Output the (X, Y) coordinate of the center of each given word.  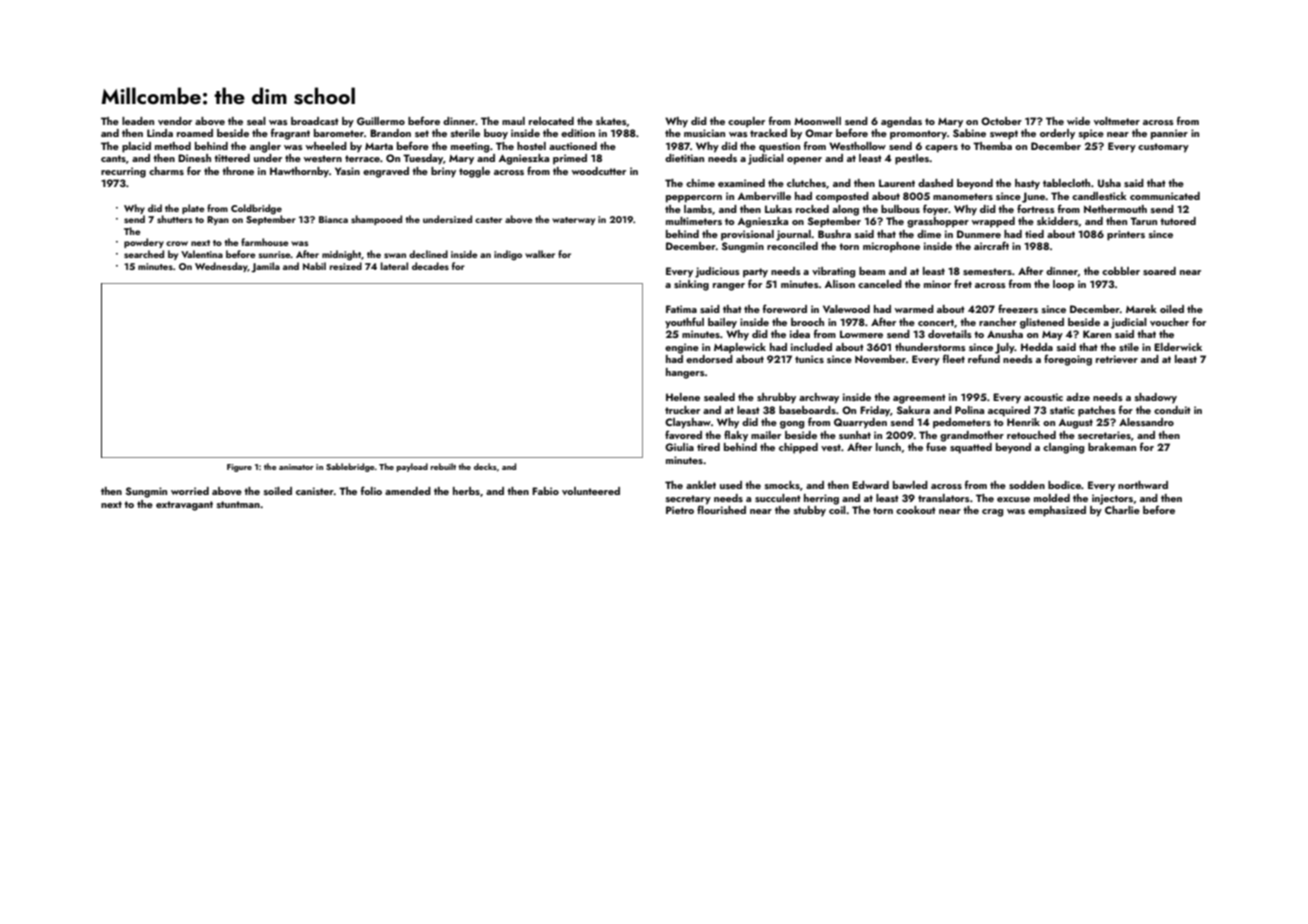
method (173, 146)
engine (682, 348)
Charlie (1122, 510)
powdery (144, 243)
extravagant (184, 506)
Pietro (680, 510)
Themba (992, 146)
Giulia (679, 447)
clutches (806, 183)
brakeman (1112, 447)
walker (540, 254)
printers (1126, 235)
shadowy (1156, 398)
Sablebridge (350, 467)
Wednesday (221, 267)
